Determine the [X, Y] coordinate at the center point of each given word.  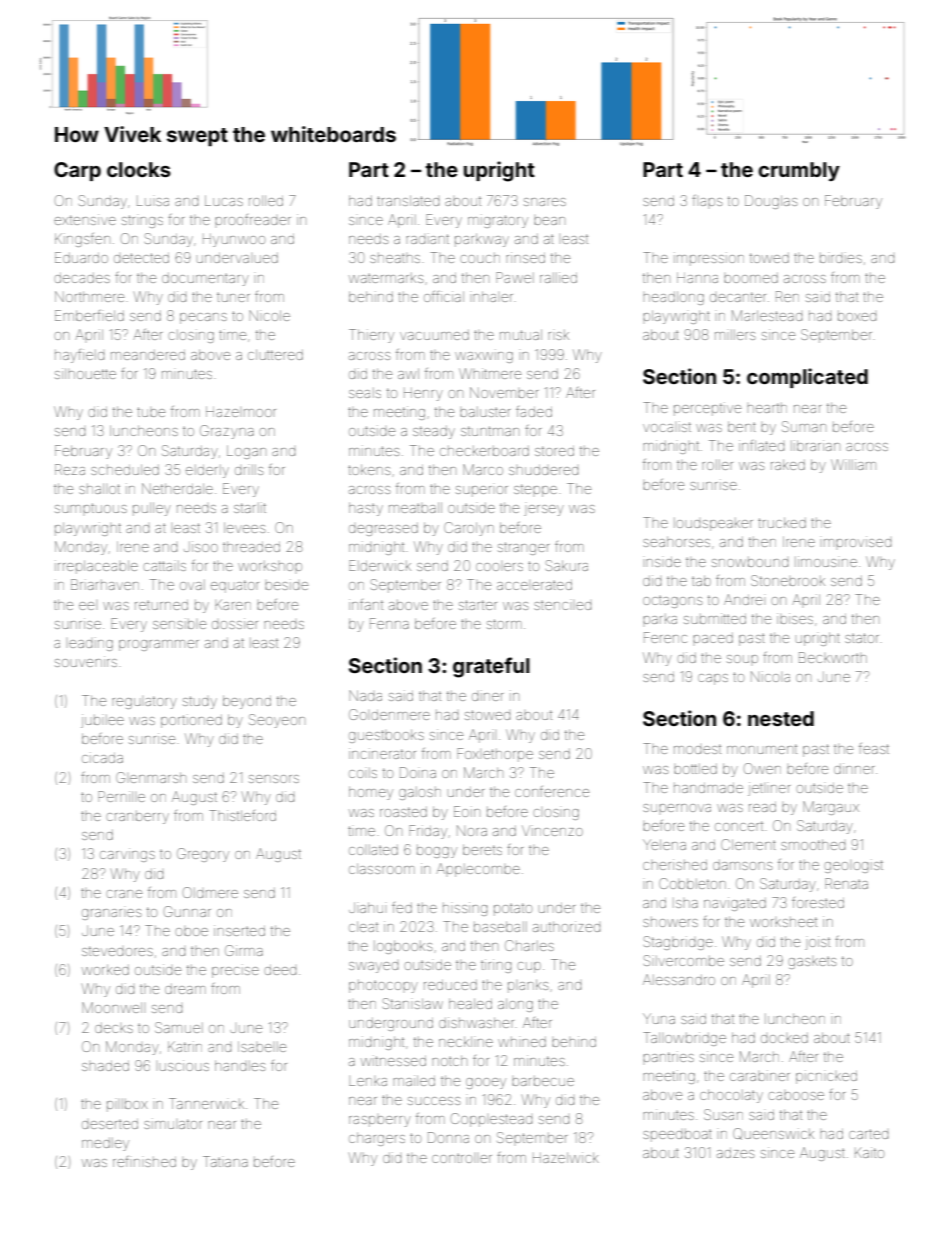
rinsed [525, 257]
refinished [144, 1161]
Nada [365, 695]
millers [735, 335]
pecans [203, 318]
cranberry [137, 817]
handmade [708, 788]
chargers [377, 1139]
